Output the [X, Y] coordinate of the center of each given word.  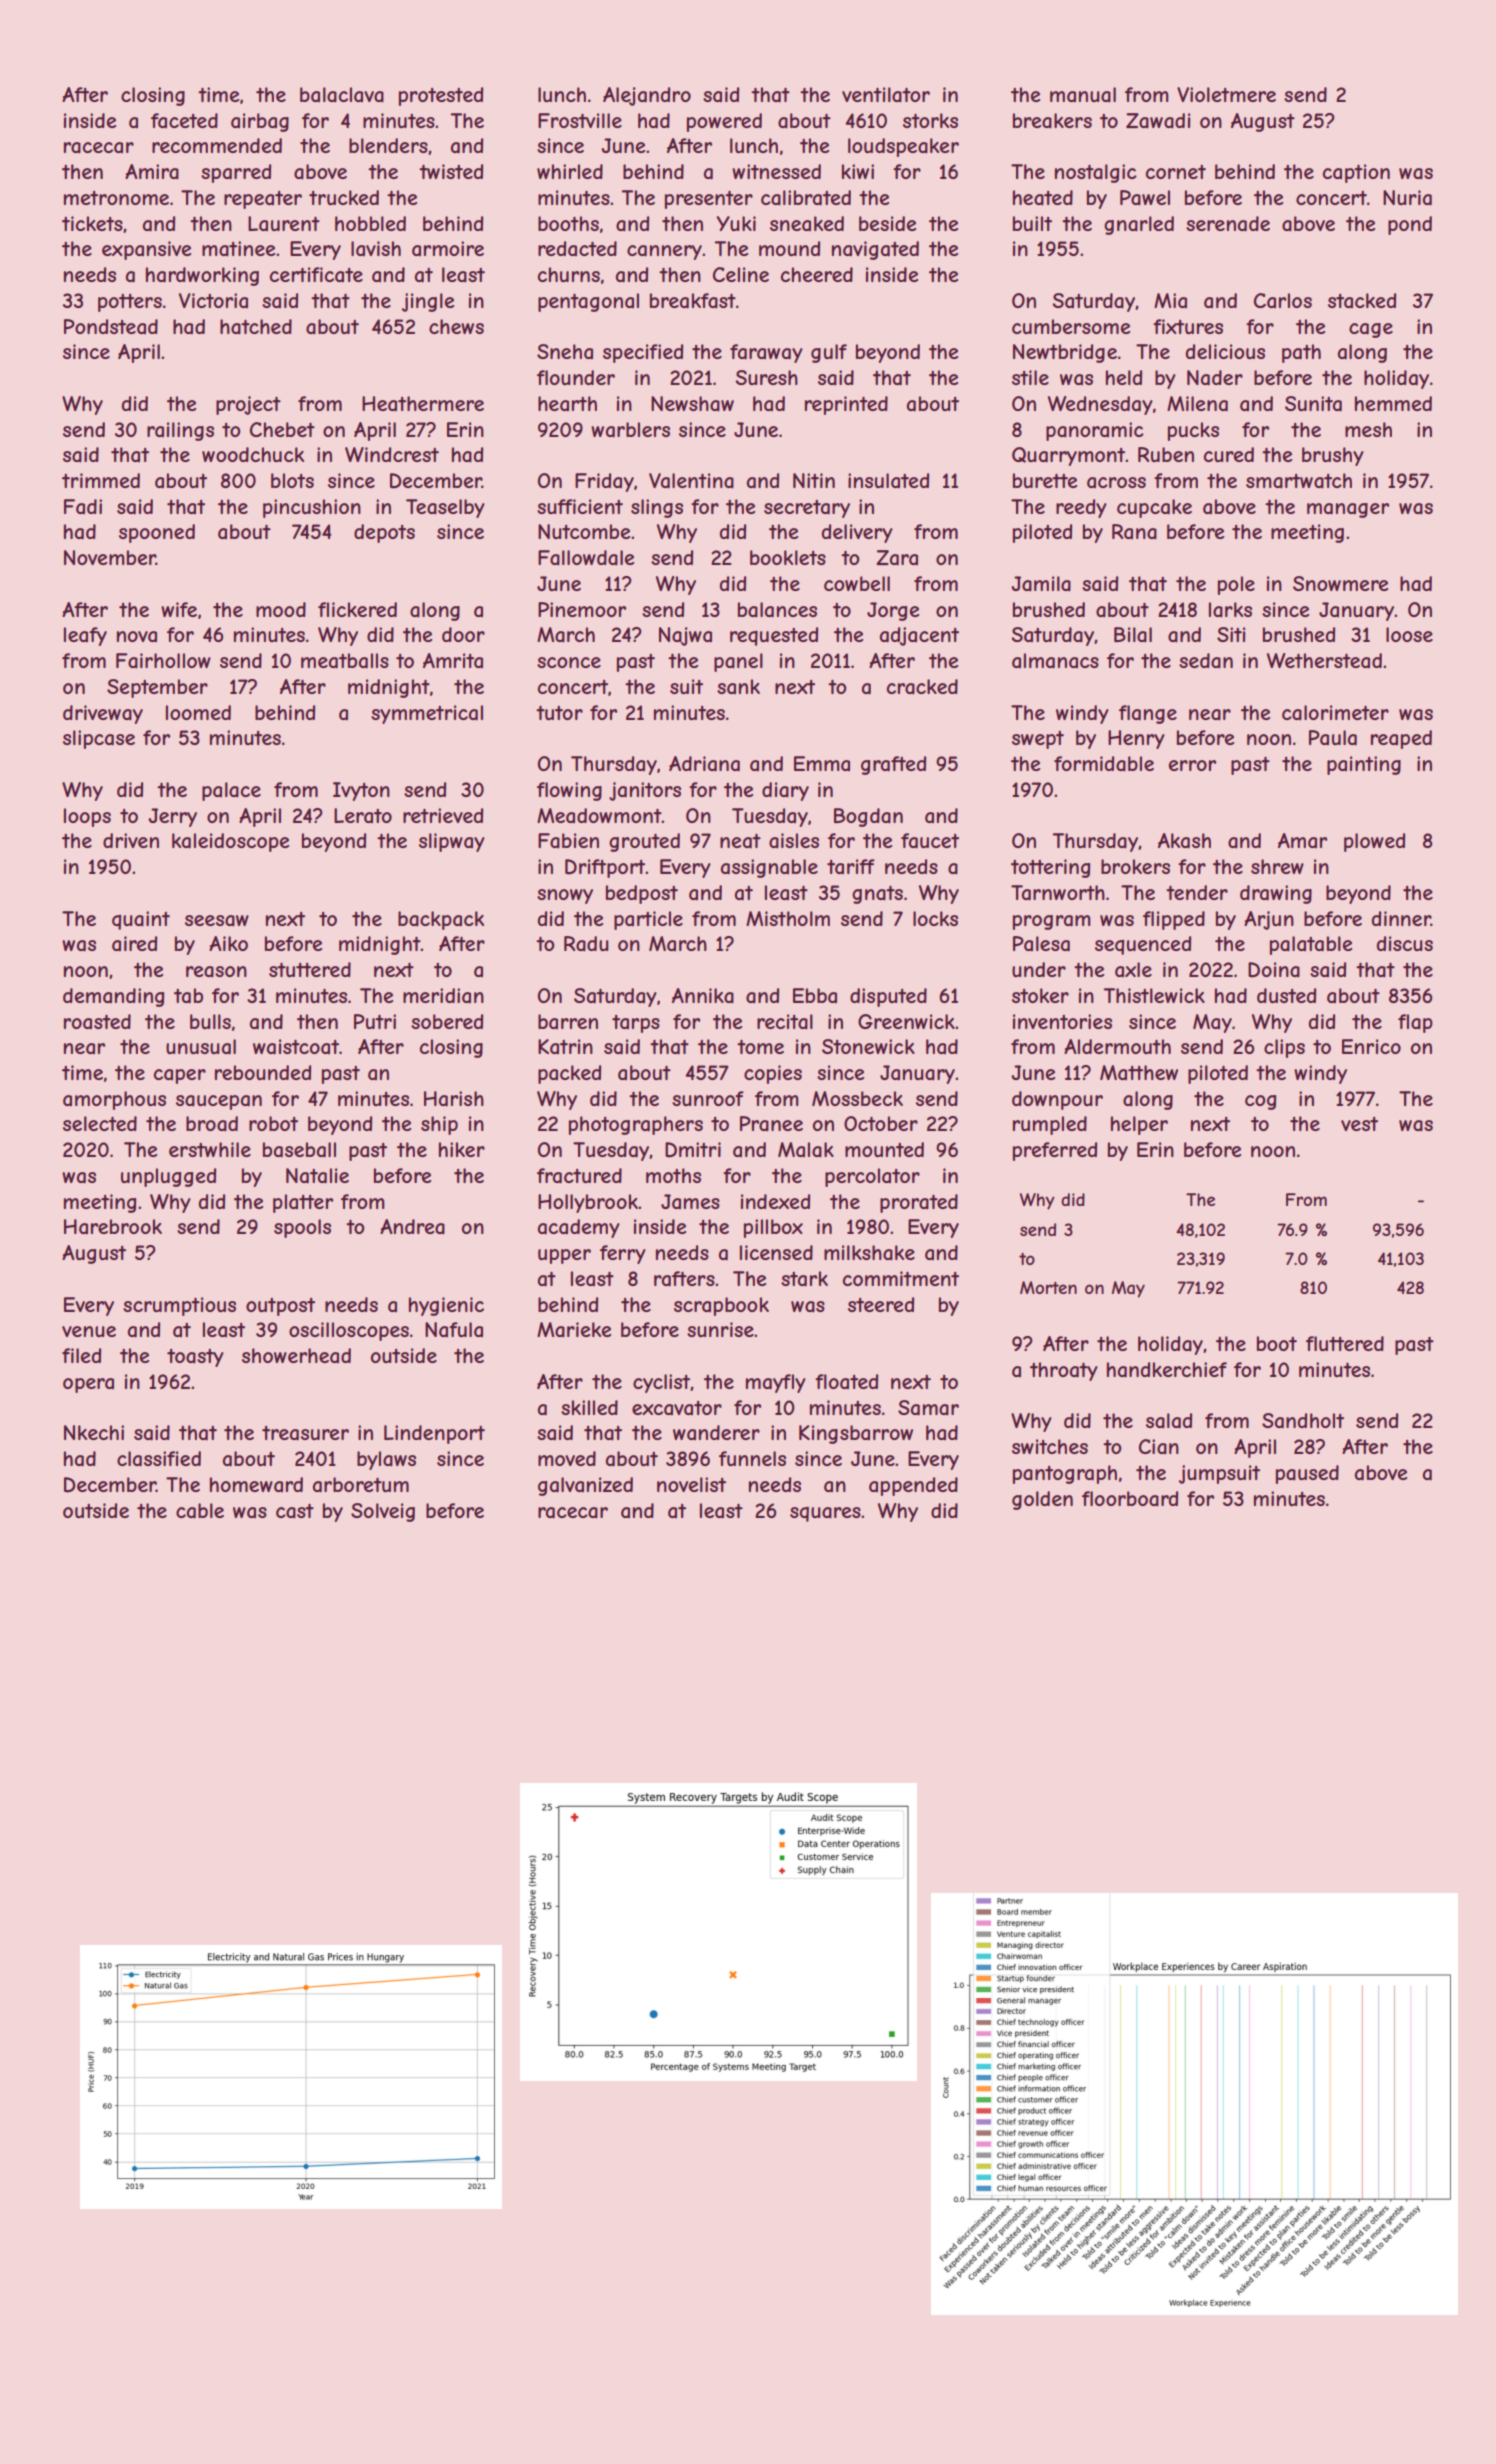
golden [1042, 1500]
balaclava [342, 95]
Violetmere [1226, 94]
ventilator [886, 95]
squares [825, 1514]
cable [200, 1511]
